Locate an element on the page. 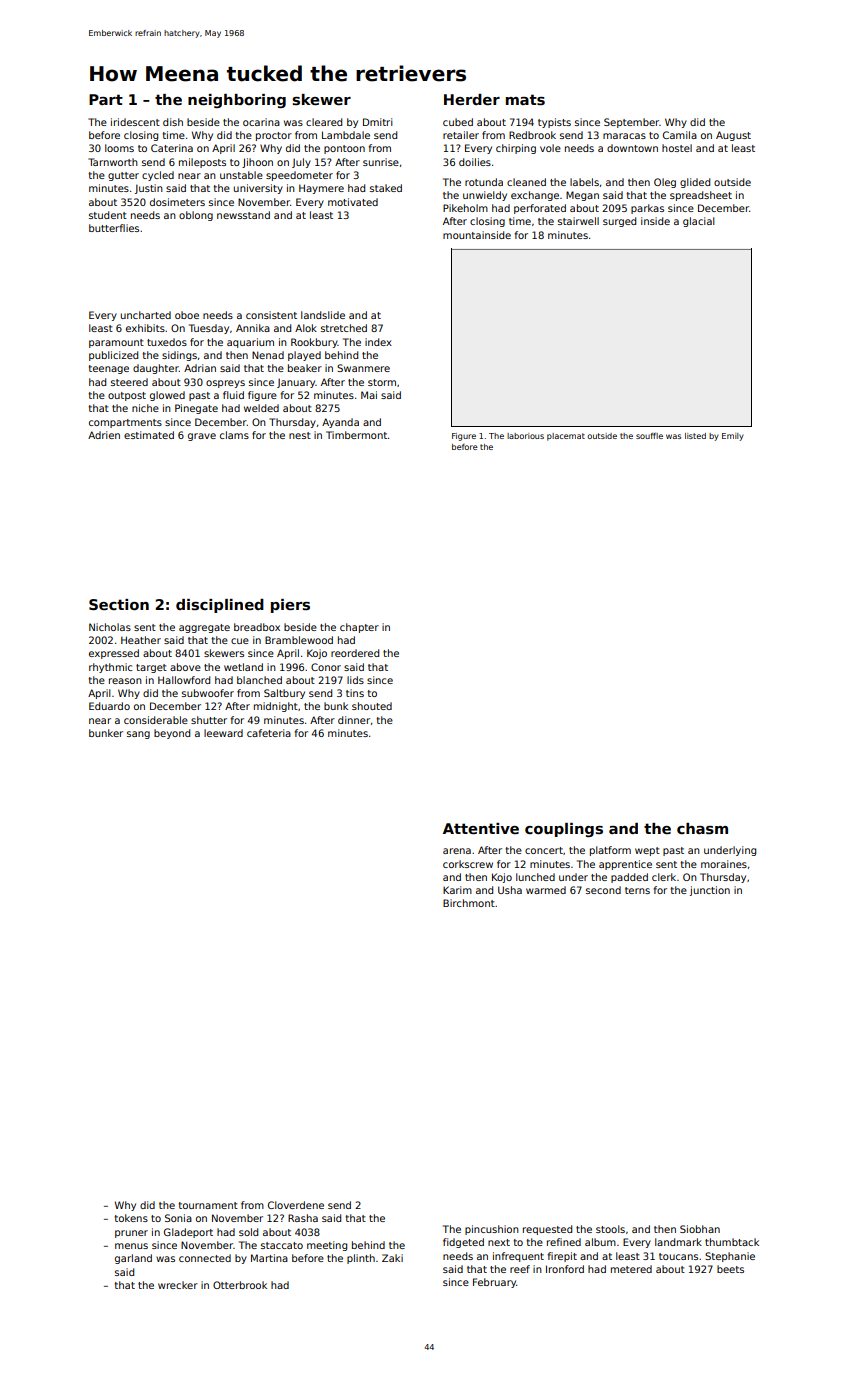  laborious is located at coordinates (525, 436).
